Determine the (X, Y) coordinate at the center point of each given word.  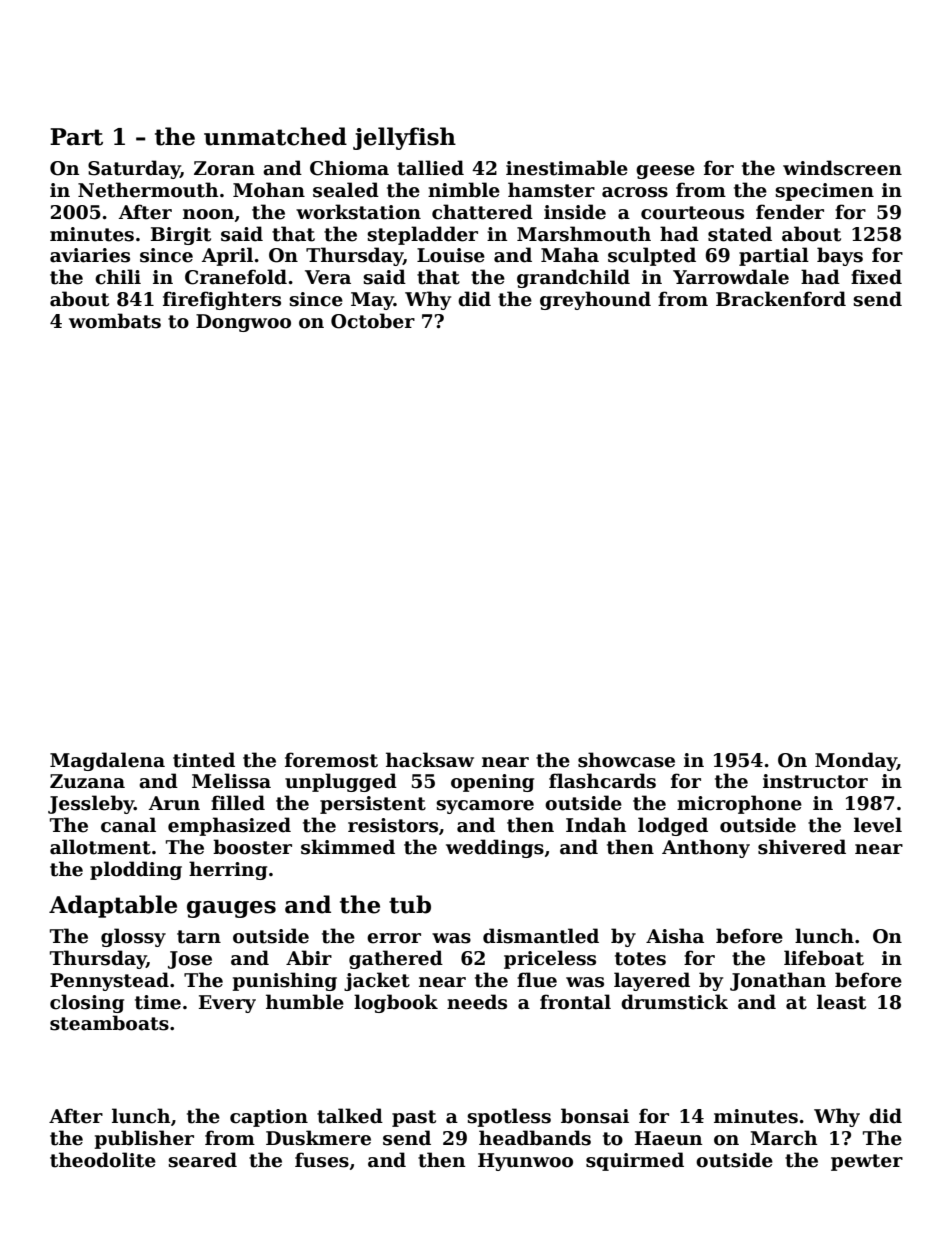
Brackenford (781, 299)
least (841, 1002)
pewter (867, 1162)
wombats (115, 321)
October (373, 321)
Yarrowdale (731, 277)
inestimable (567, 168)
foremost (331, 760)
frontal (575, 1002)
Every (227, 1004)
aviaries (90, 255)
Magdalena (107, 761)
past (414, 1118)
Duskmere (318, 1138)
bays (840, 256)
